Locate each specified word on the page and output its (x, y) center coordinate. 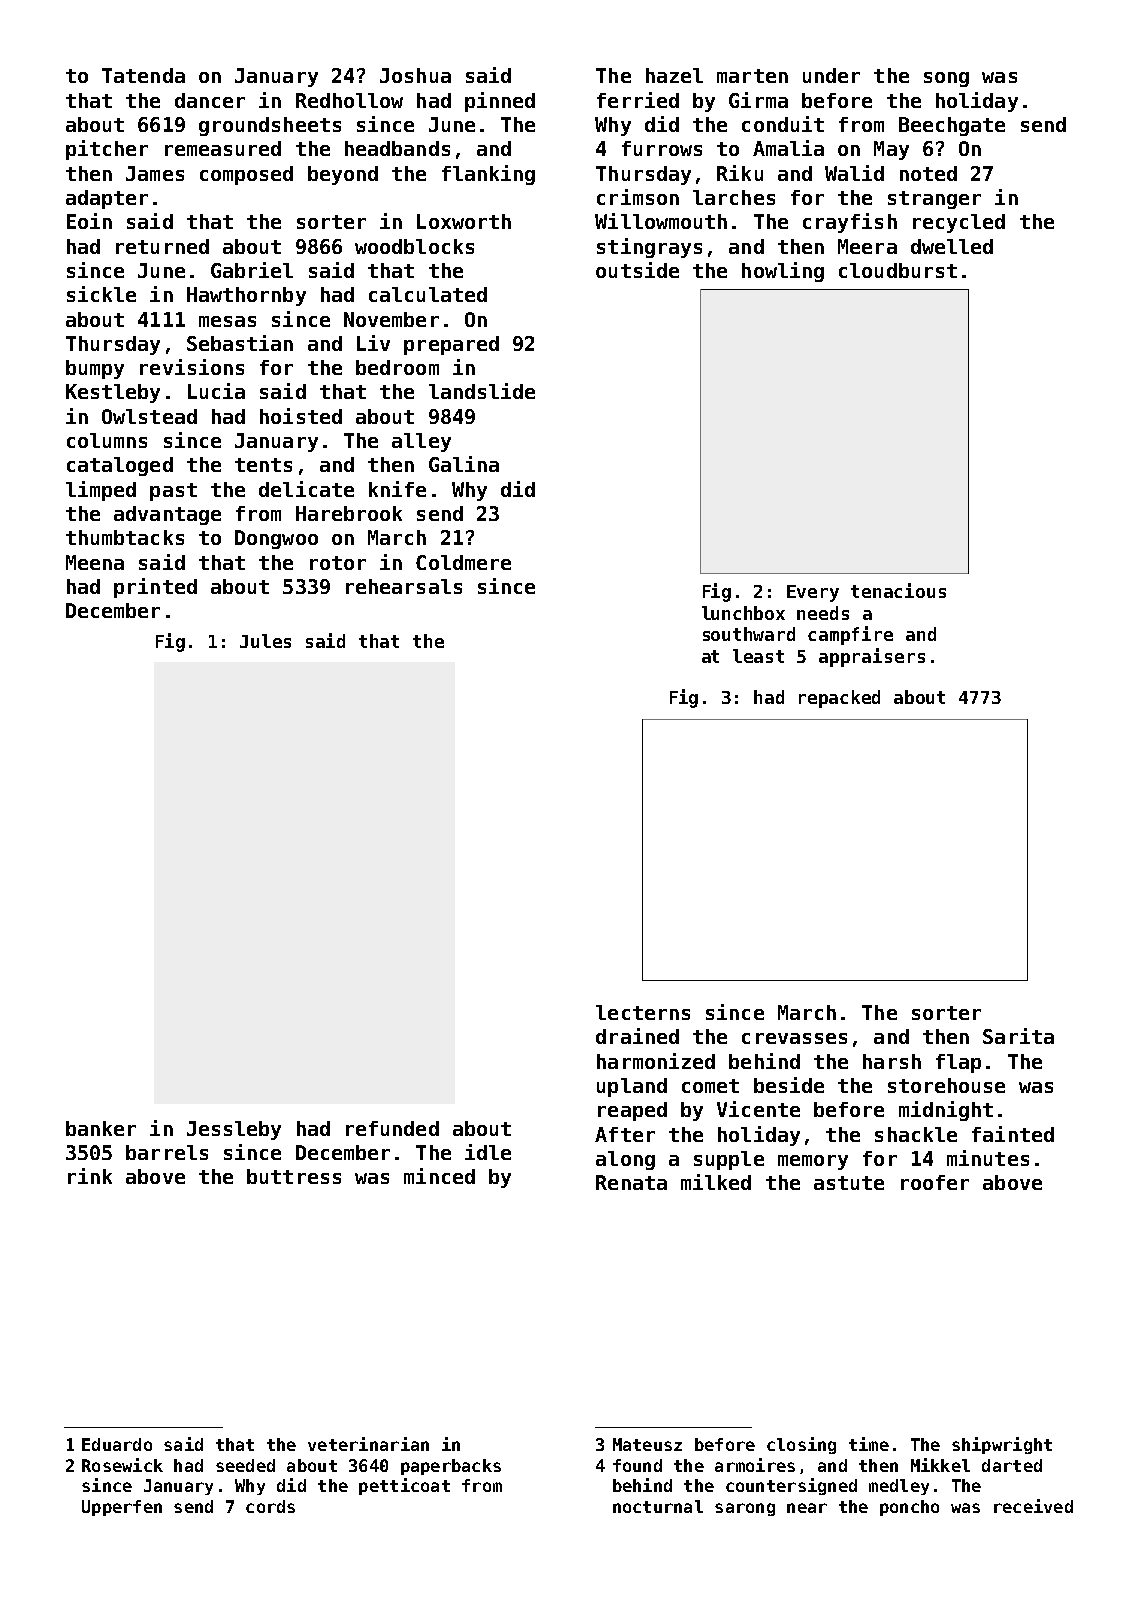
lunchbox (743, 613)
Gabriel (252, 270)
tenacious (898, 590)
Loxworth (464, 221)
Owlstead (149, 416)
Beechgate (952, 126)
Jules (265, 641)
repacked (839, 699)
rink (90, 1176)
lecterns (643, 1012)
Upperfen (122, 1508)
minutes (988, 1158)
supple (729, 1160)
